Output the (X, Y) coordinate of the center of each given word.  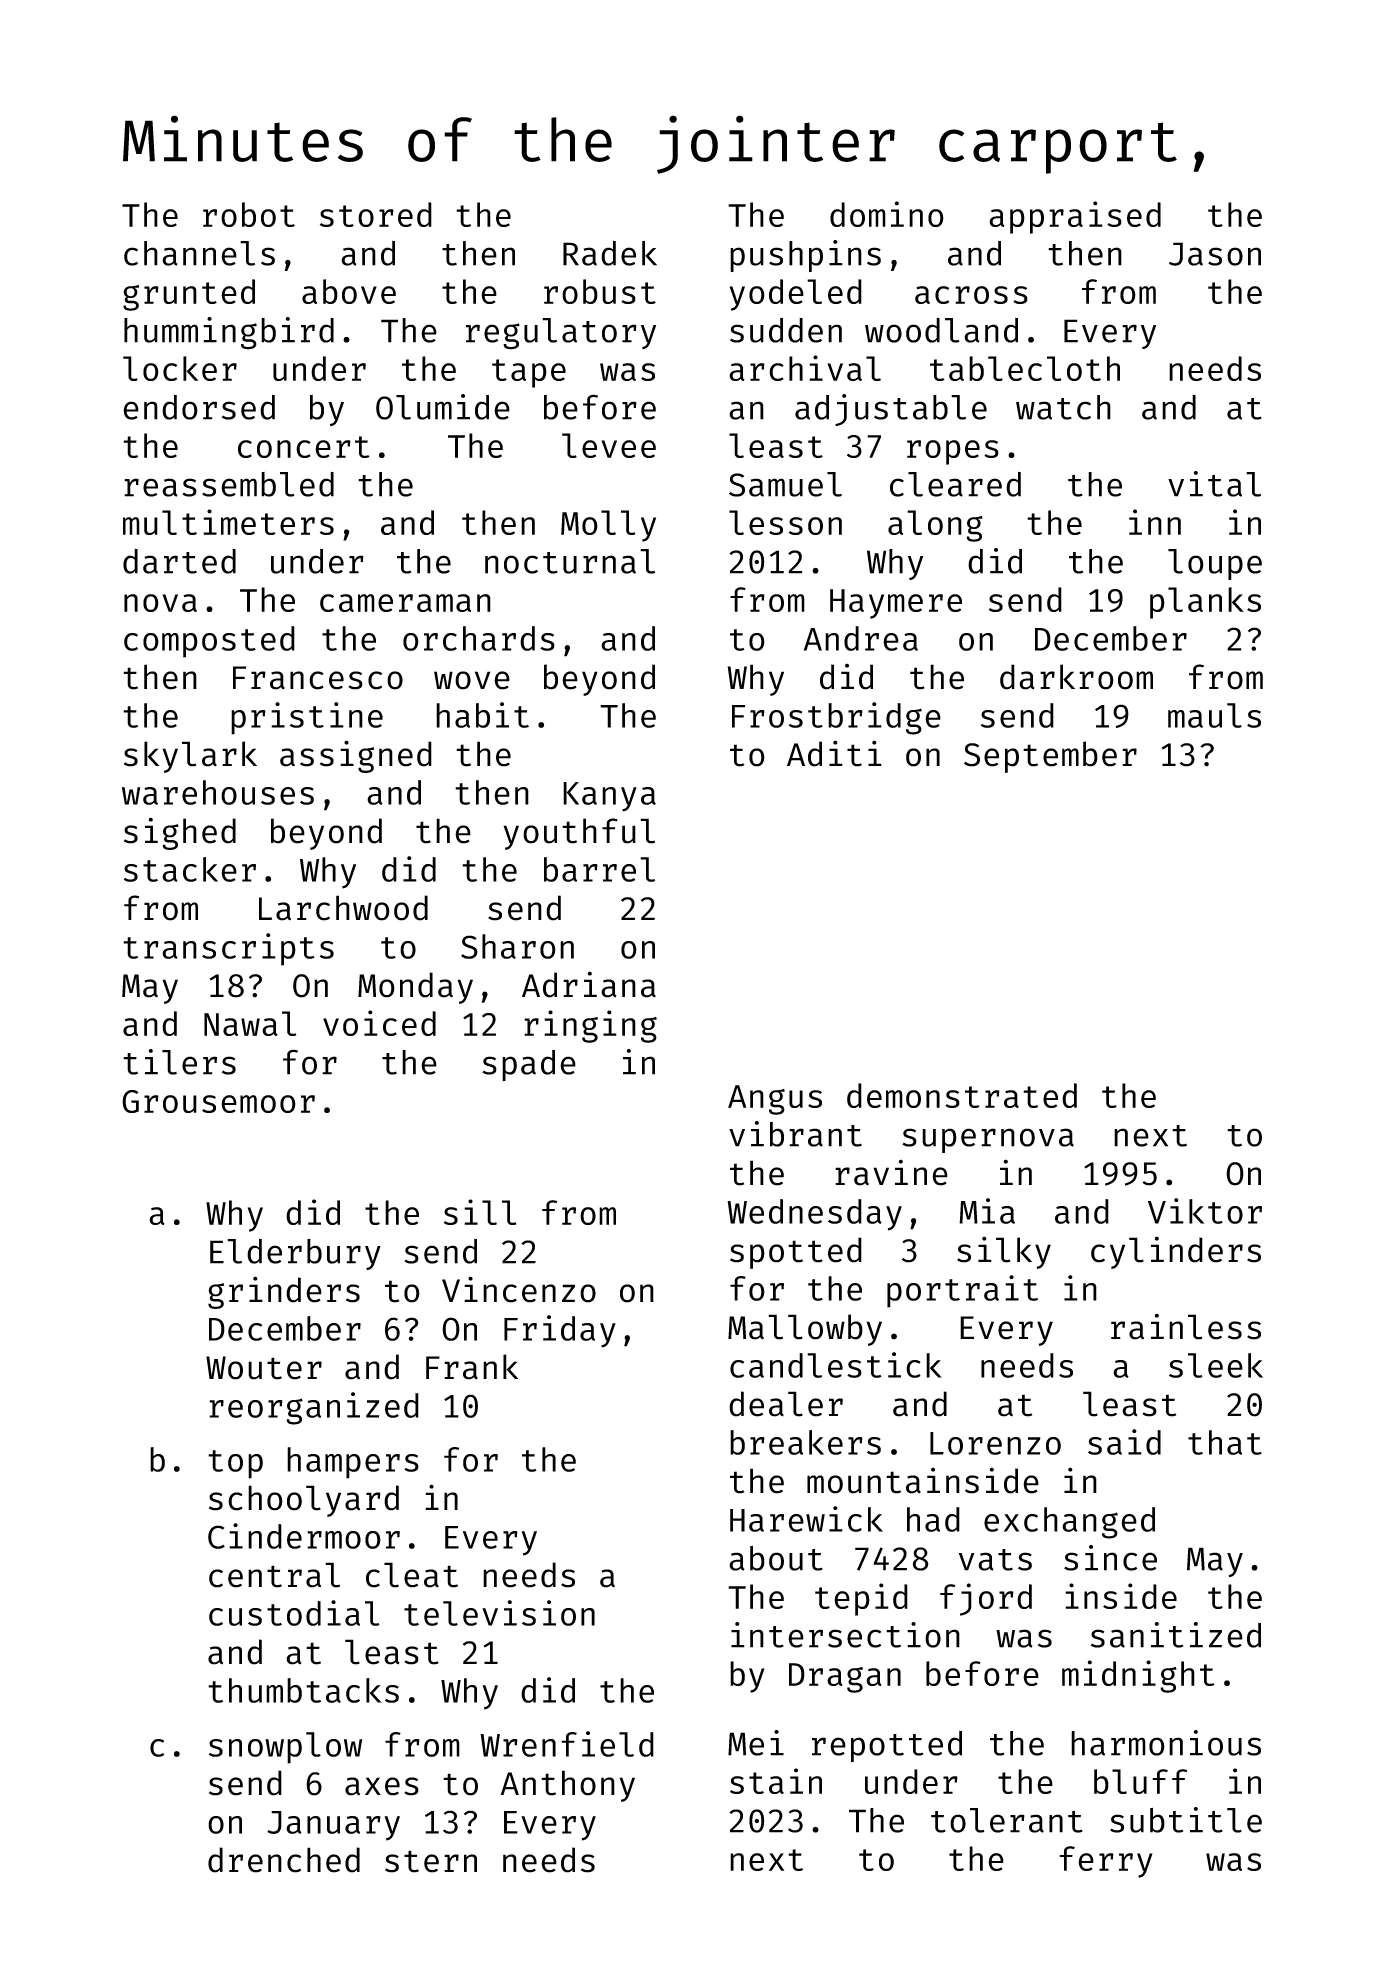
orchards (479, 638)
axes (382, 1786)
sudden (786, 330)
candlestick (836, 1365)
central (274, 1575)
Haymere (896, 604)
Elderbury (295, 1254)
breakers (805, 1442)
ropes (953, 452)
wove (472, 680)
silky (1004, 1252)
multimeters (228, 522)
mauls (1214, 715)
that (1225, 1442)
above (349, 291)
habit (482, 715)
